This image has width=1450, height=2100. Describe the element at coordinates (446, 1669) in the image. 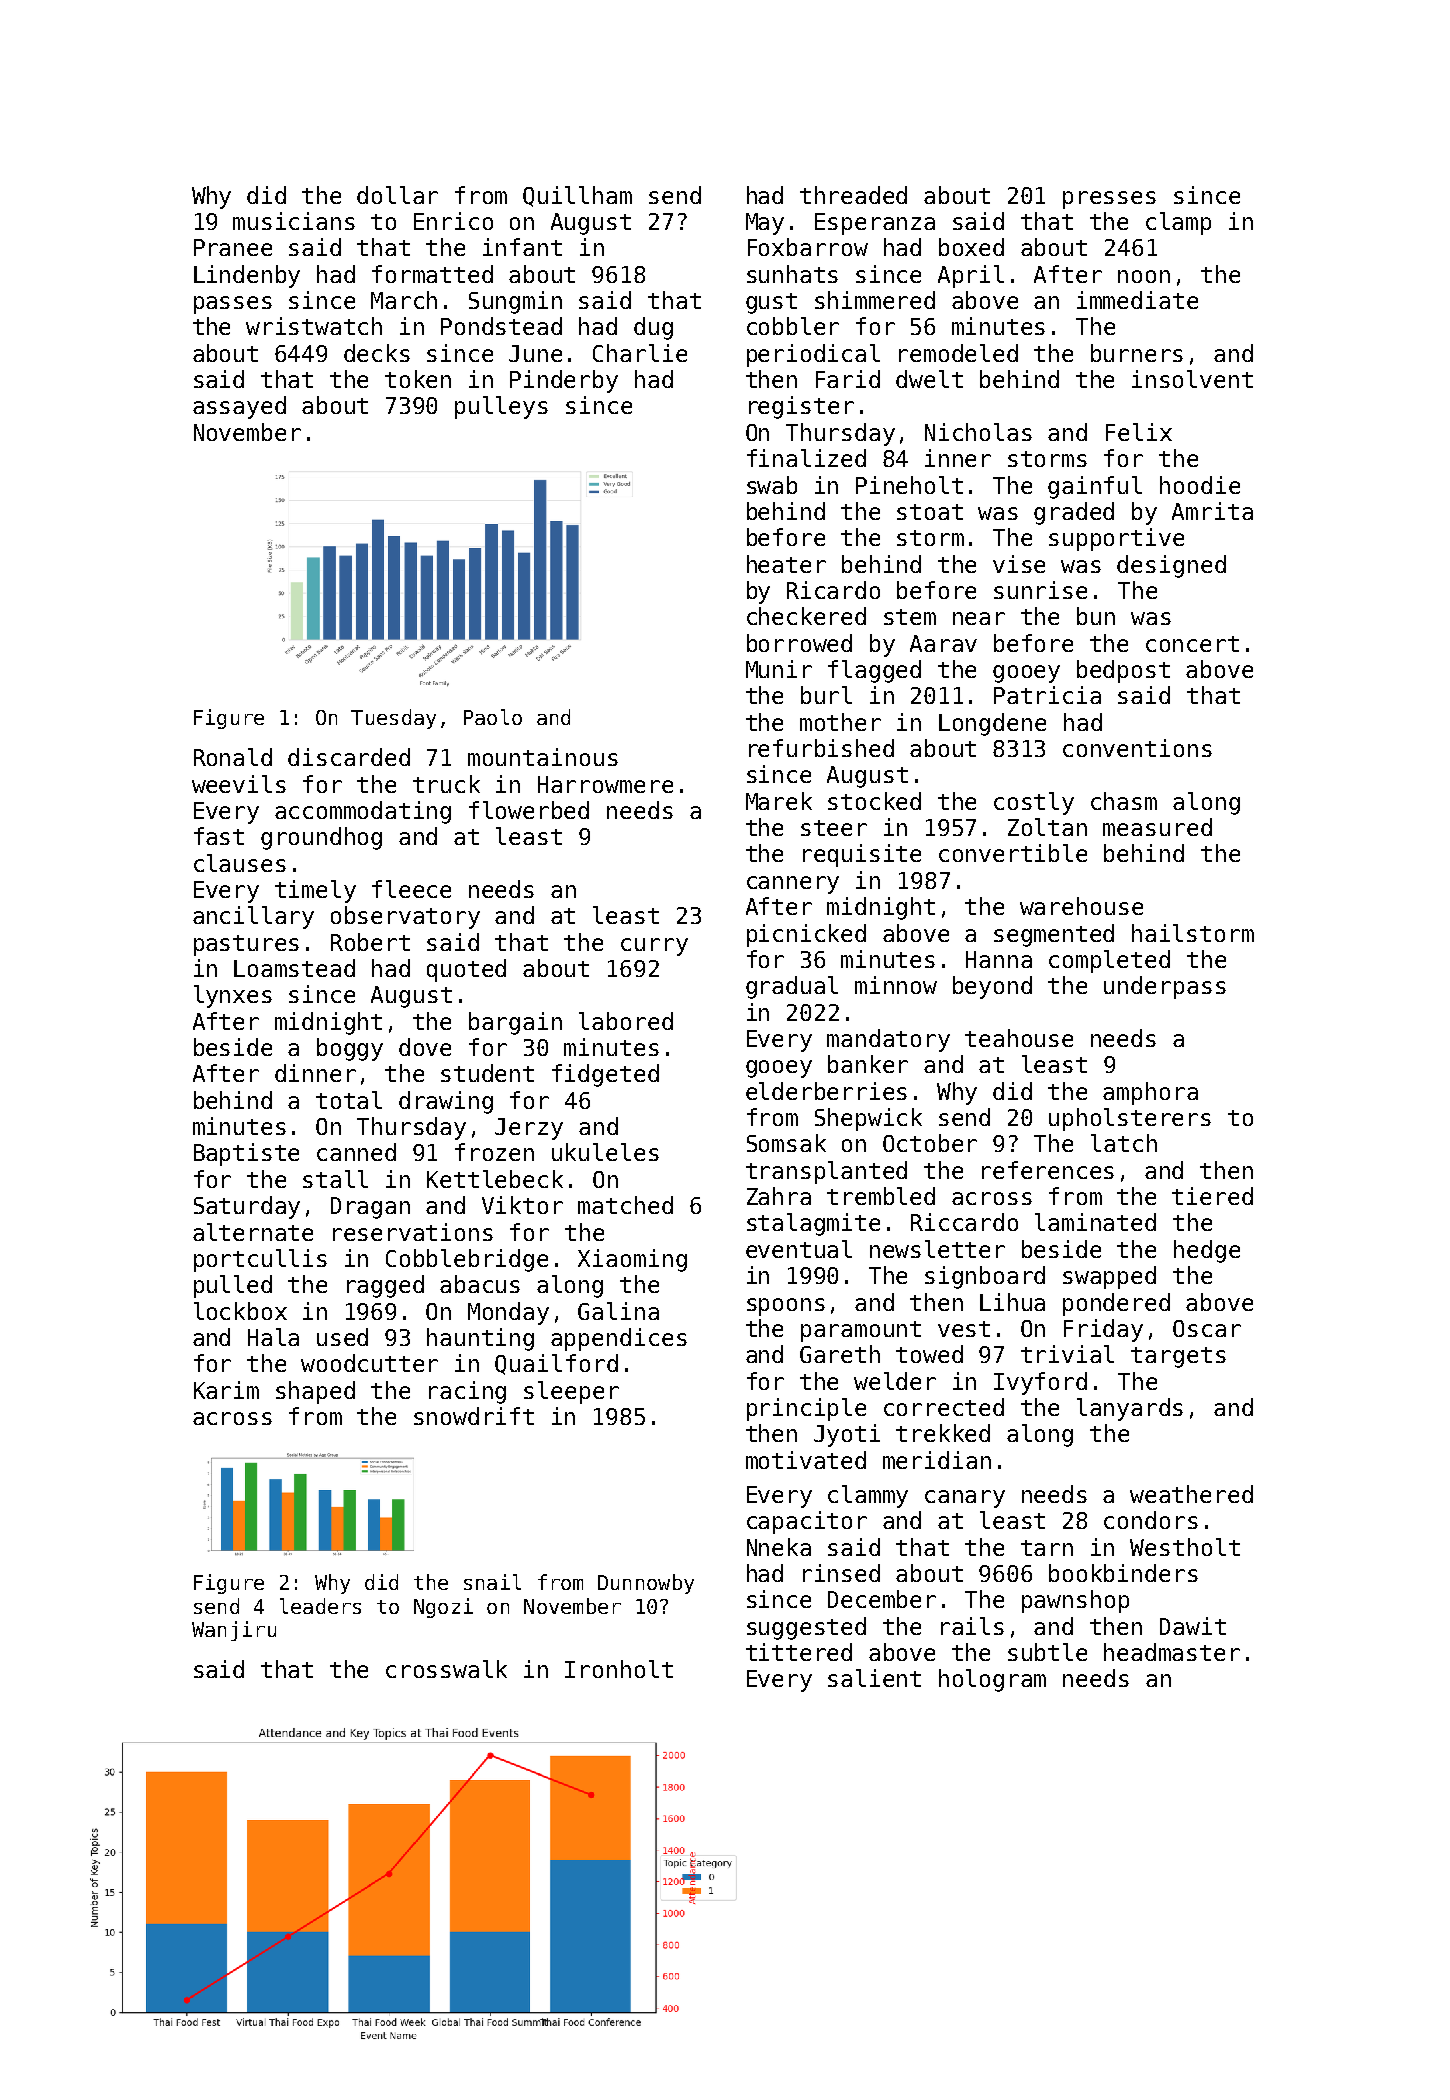

I see `crosswalk` at that location.
